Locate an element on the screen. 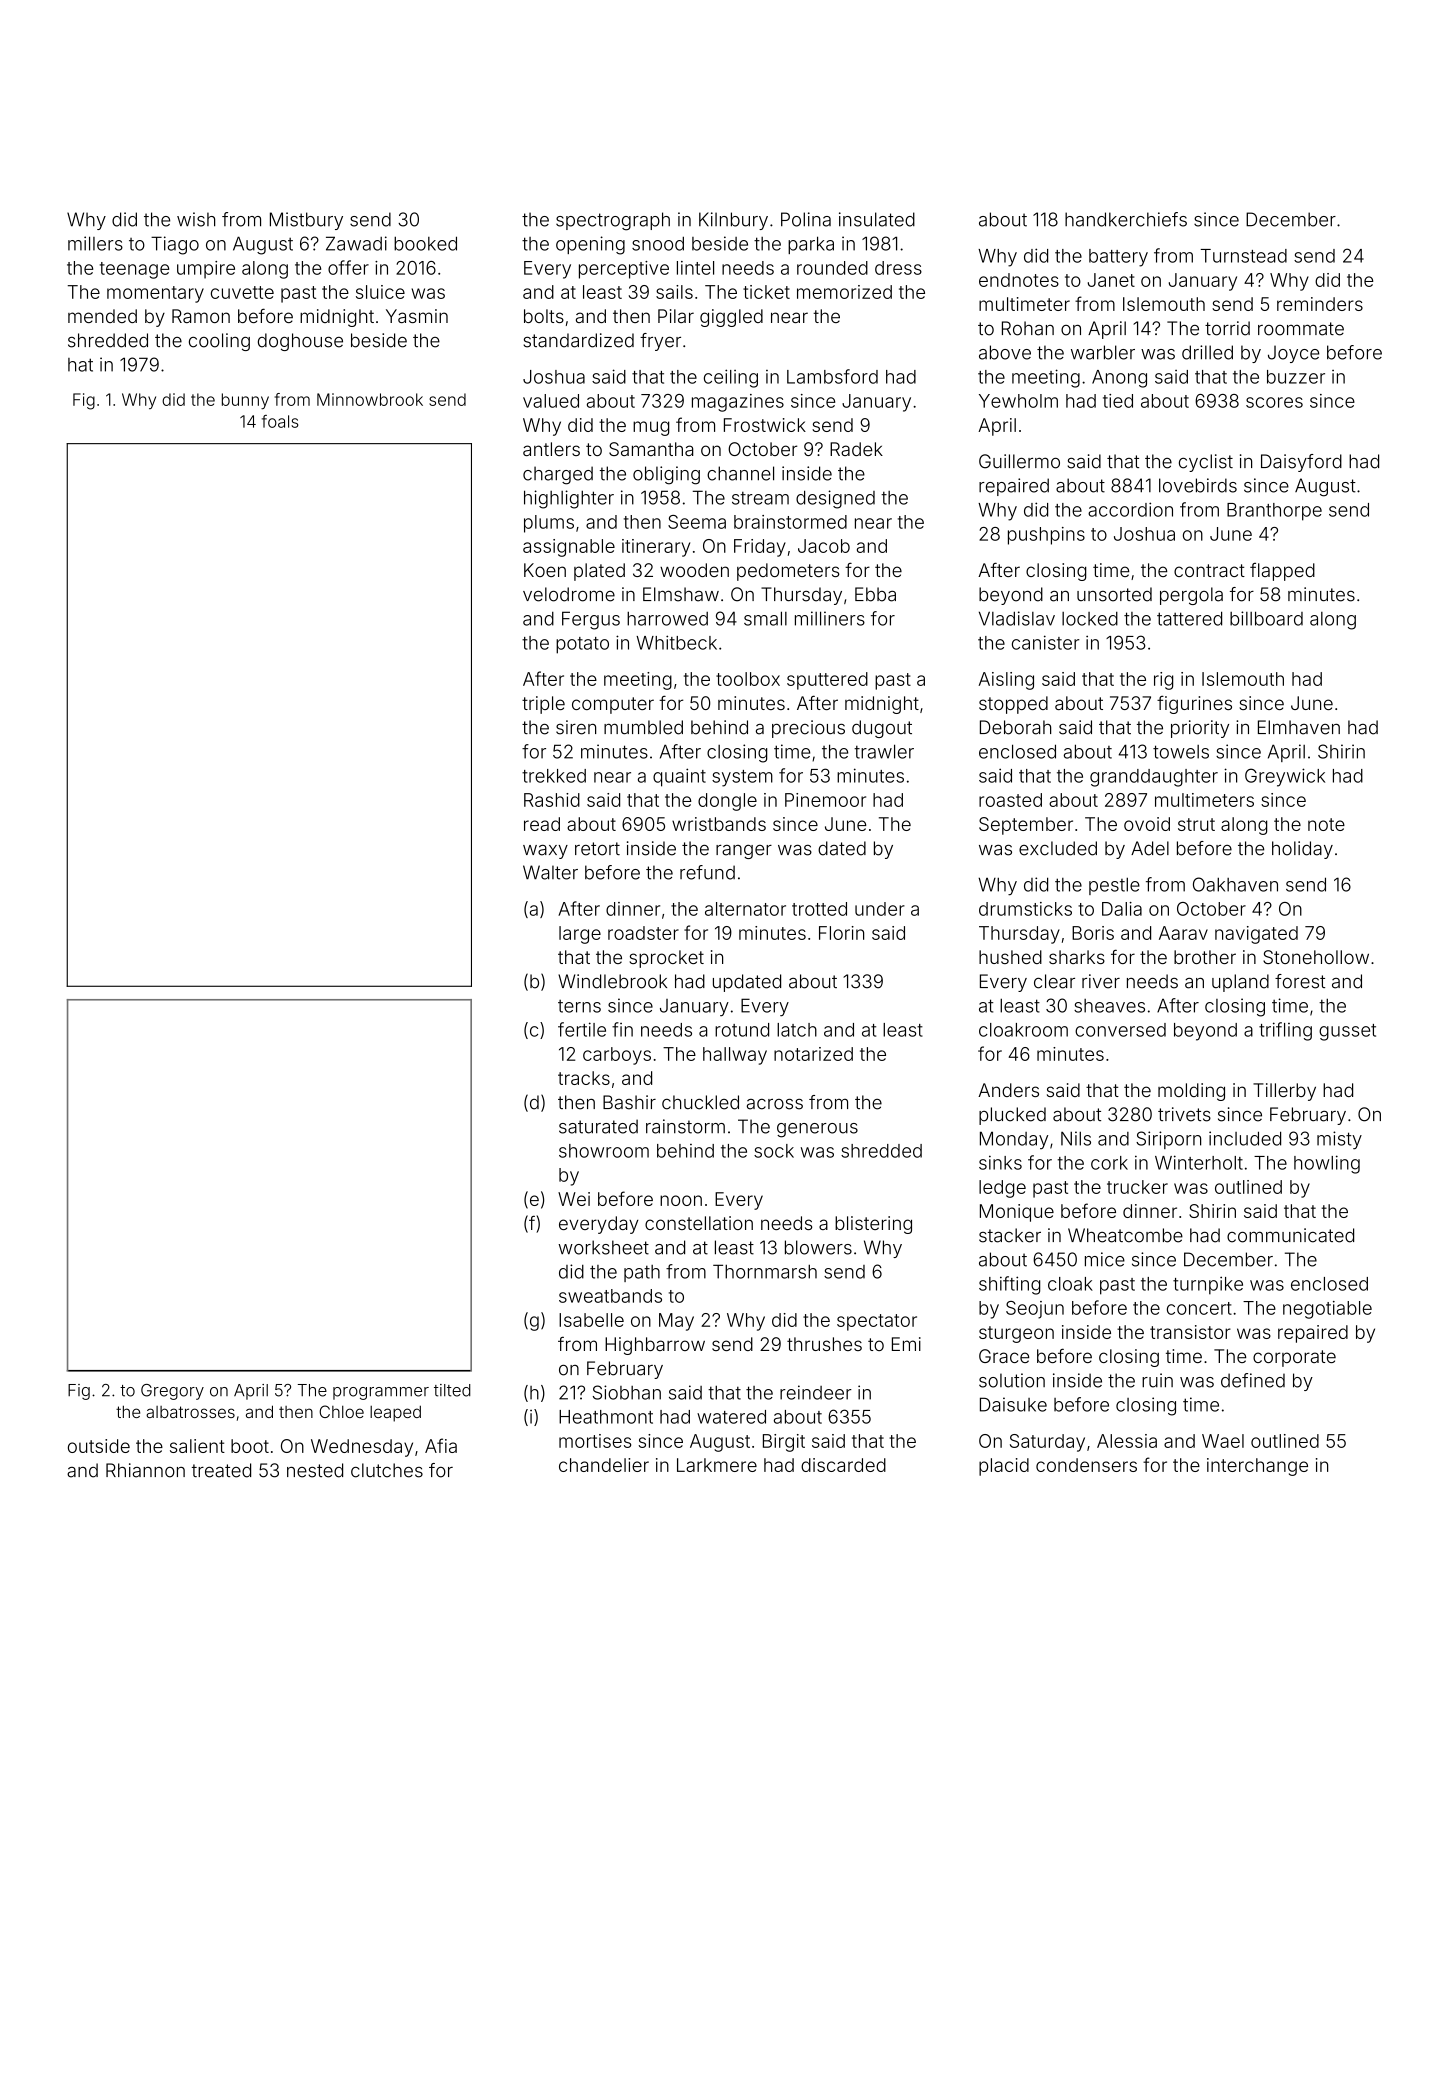 The image size is (1450, 2100). tracks is located at coordinates (584, 1078).
